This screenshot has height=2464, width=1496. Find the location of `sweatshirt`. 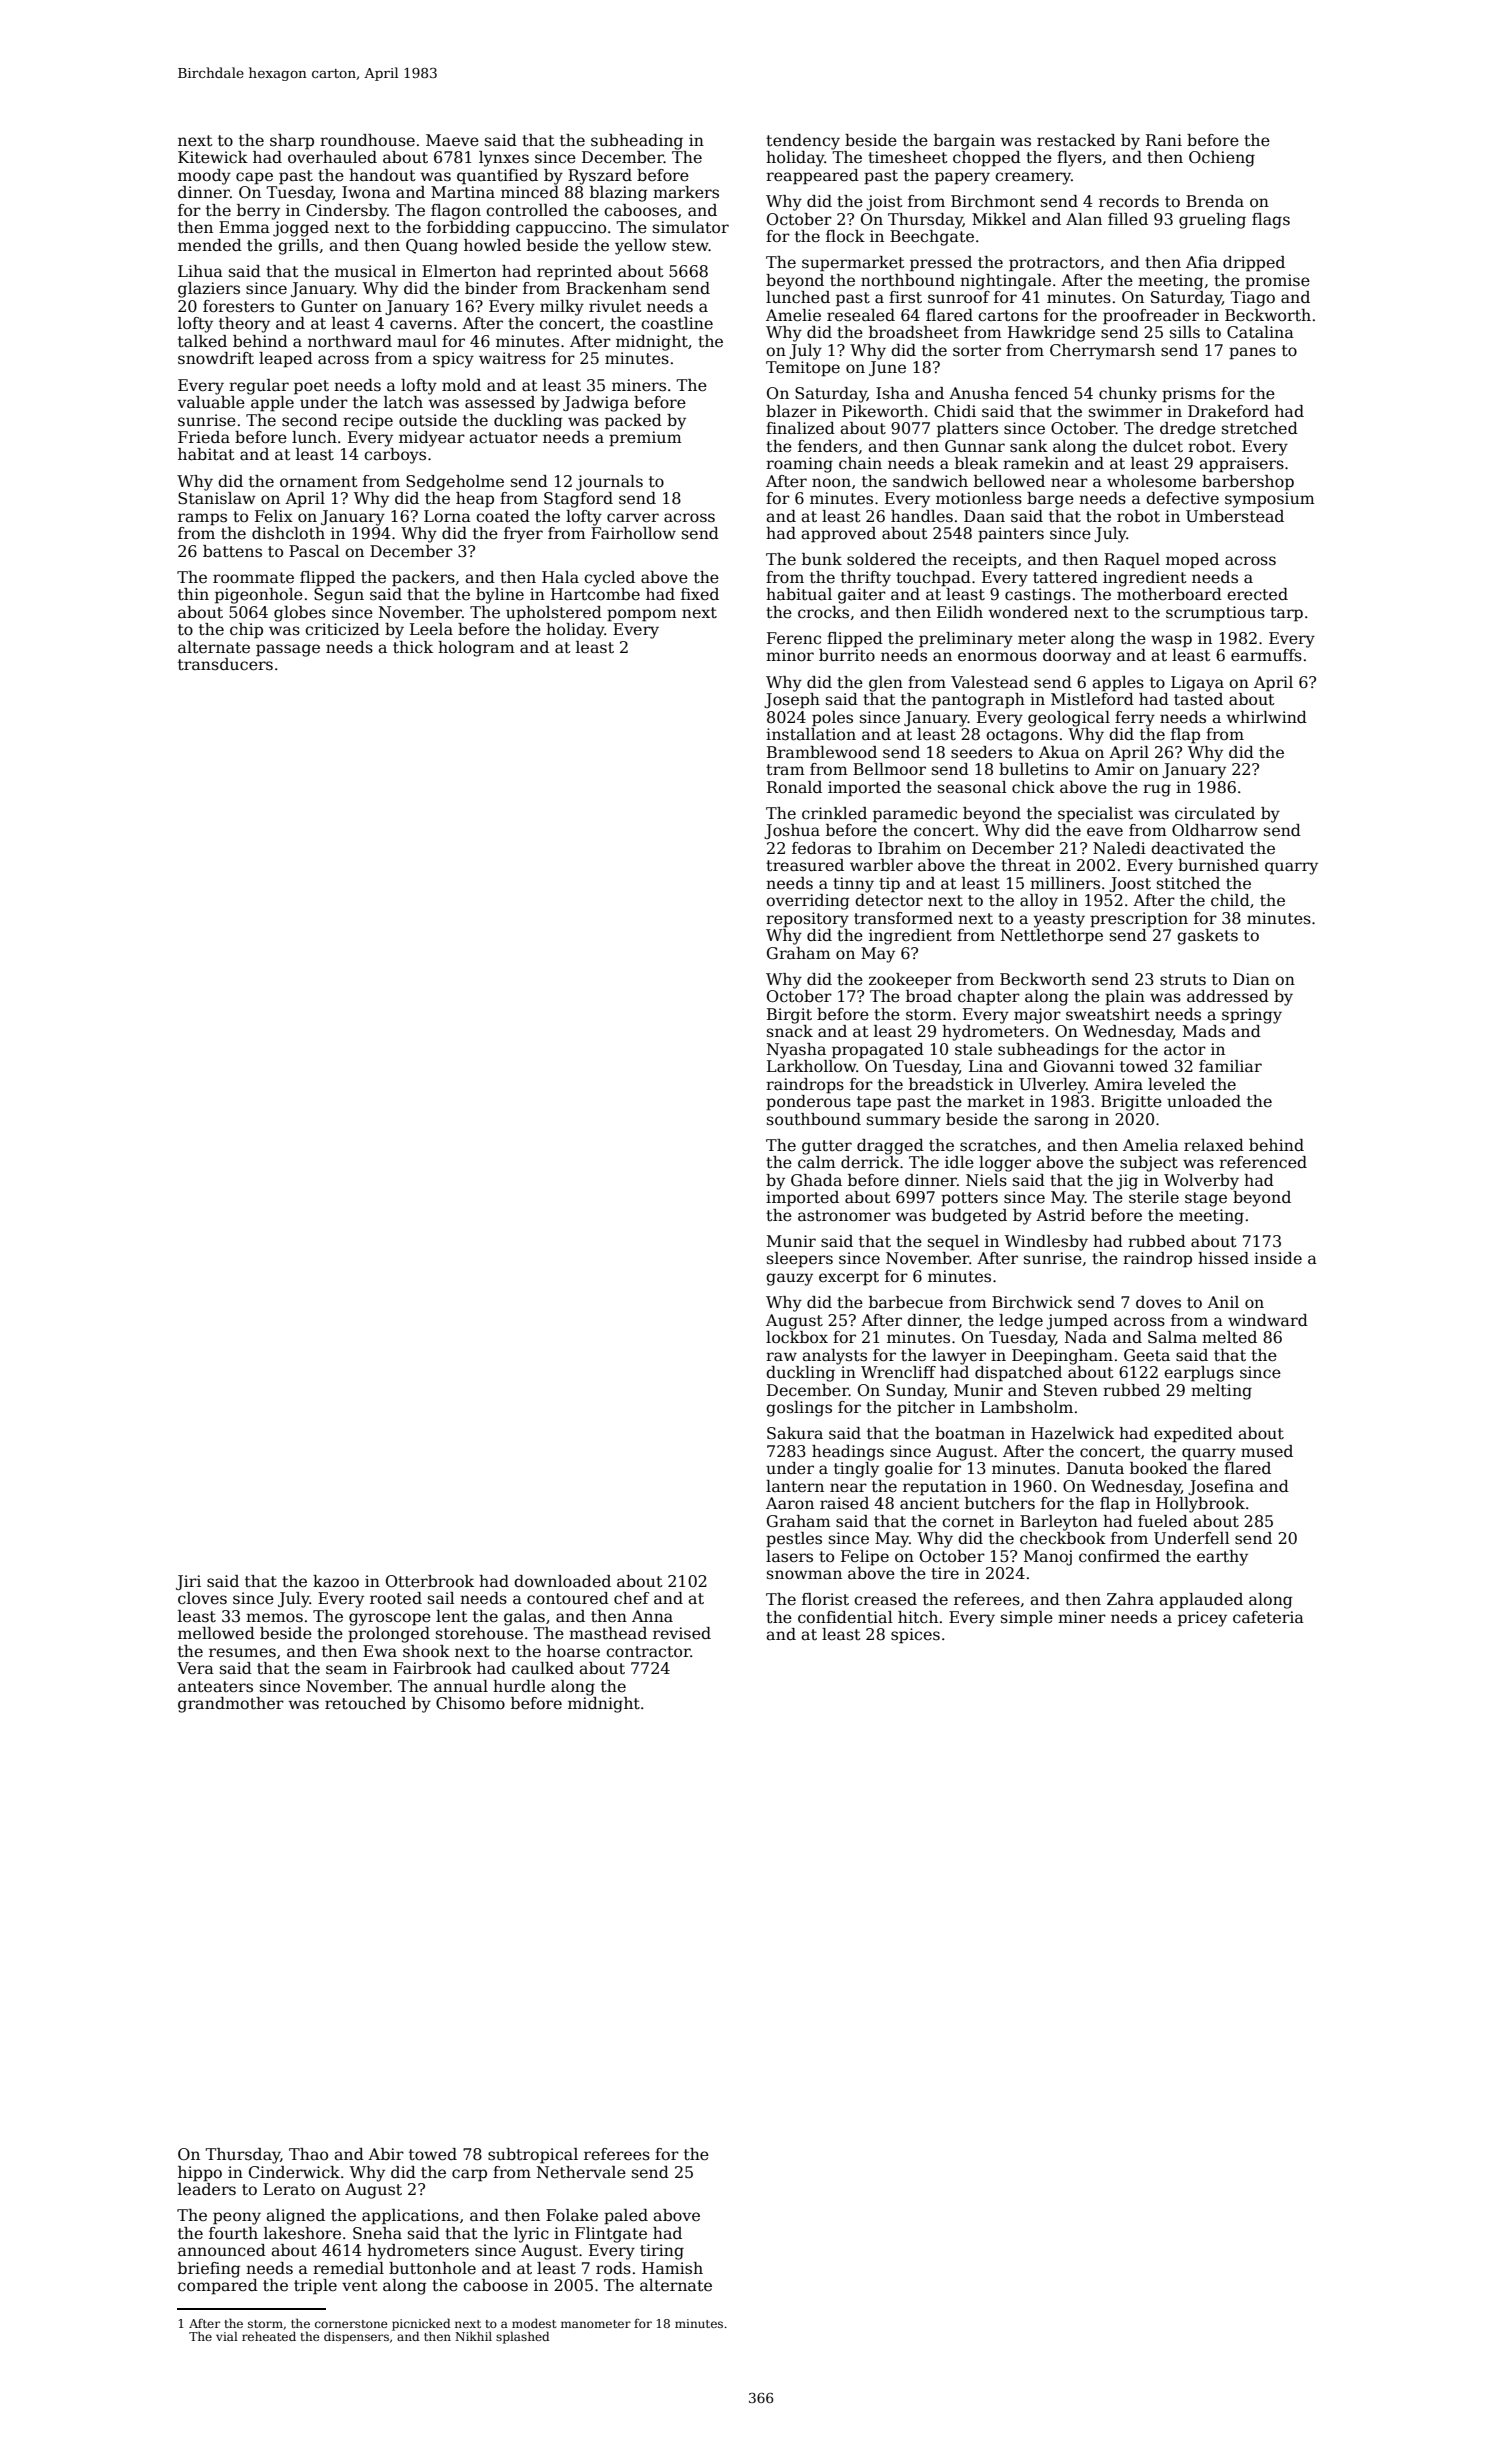

sweatshirt is located at coordinates (1108, 1014).
